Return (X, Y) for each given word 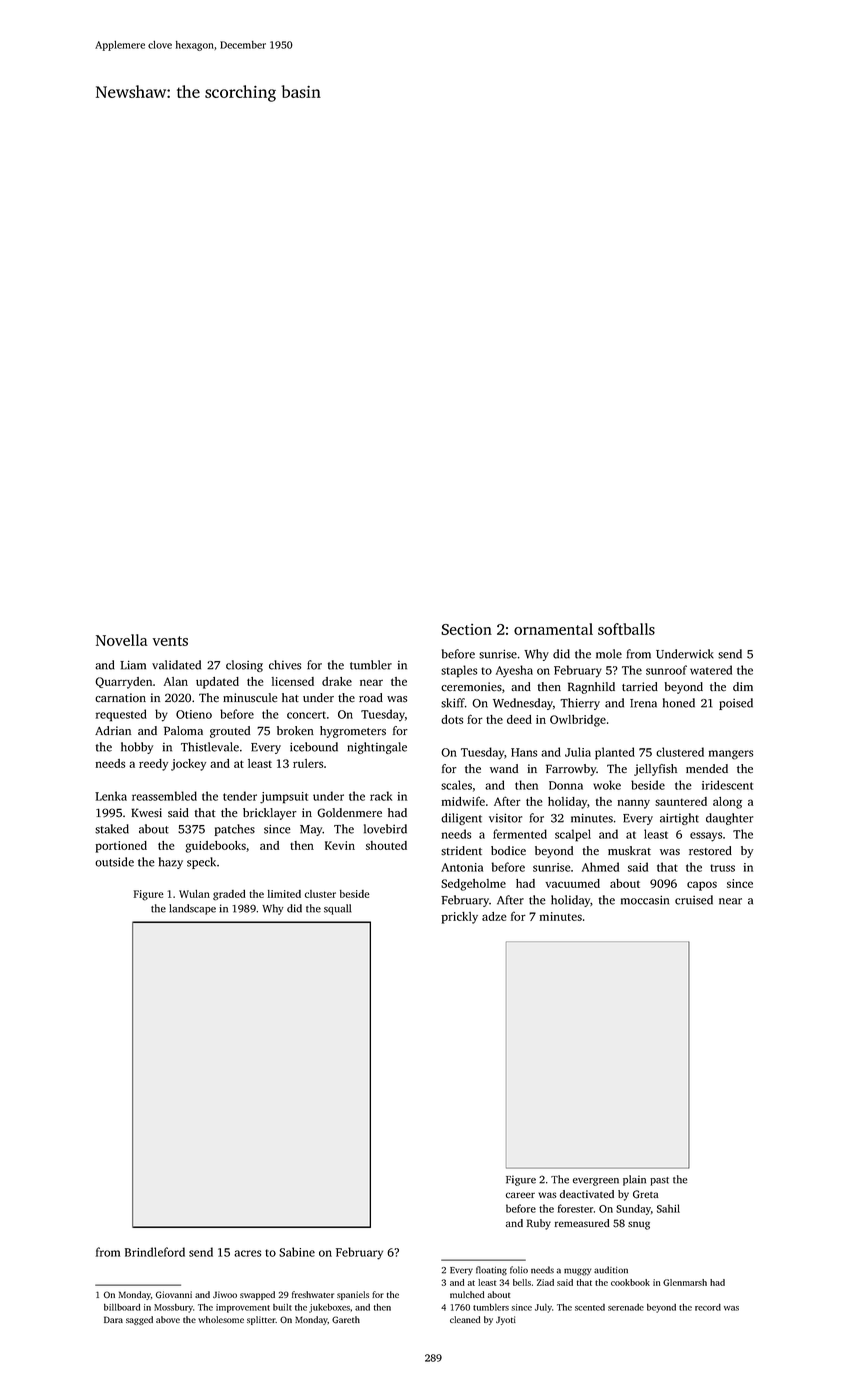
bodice (508, 851)
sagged (139, 1320)
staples (459, 671)
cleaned (465, 1319)
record (708, 1307)
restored (710, 851)
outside (114, 862)
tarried (640, 687)
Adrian (113, 730)
